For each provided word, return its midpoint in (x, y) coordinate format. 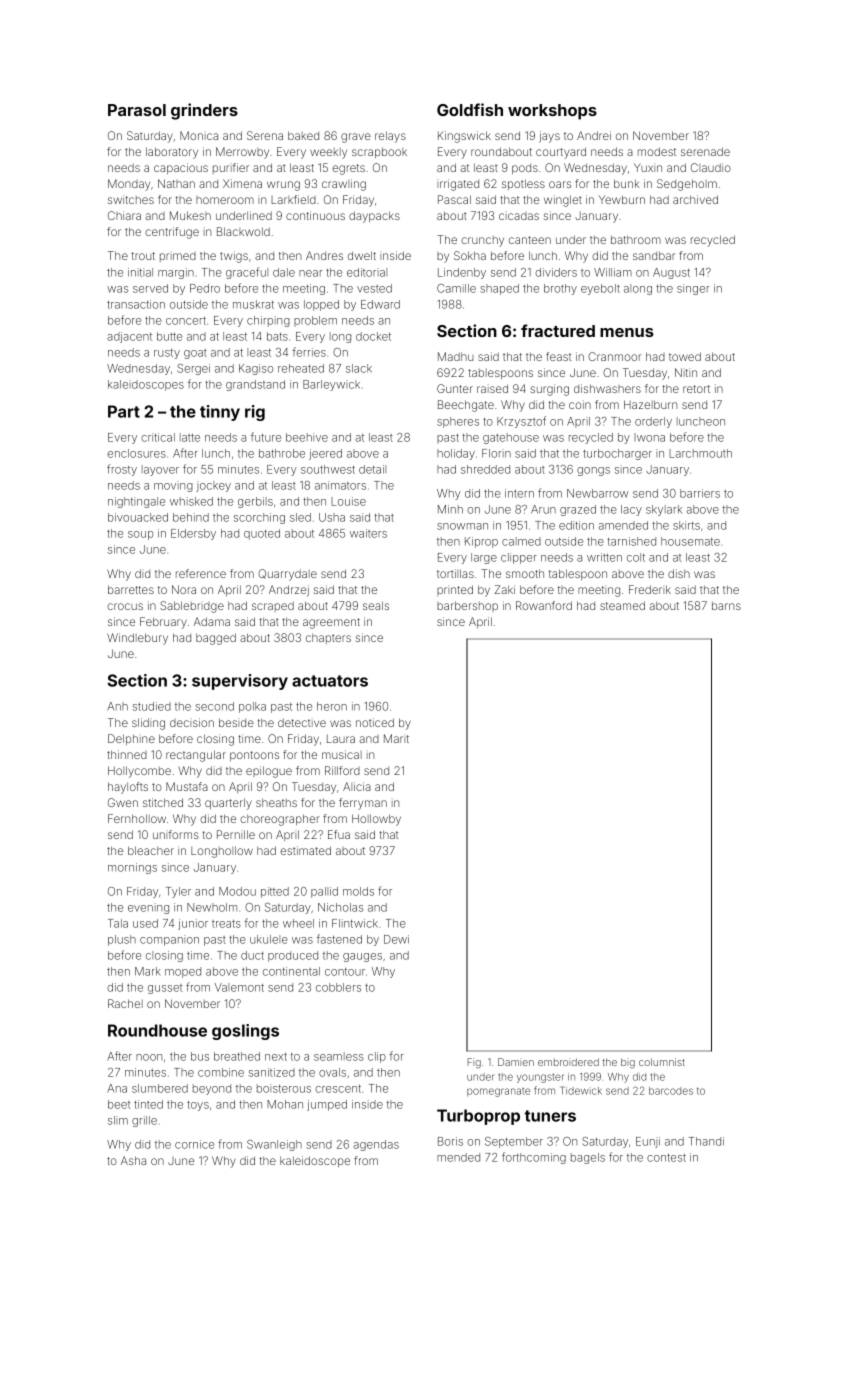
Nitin (686, 372)
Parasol (137, 110)
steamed (622, 605)
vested (374, 288)
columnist (662, 1062)
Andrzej (289, 591)
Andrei (594, 135)
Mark (148, 971)
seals (376, 605)
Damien (516, 1062)
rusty (167, 354)
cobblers (338, 987)
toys (198, 1106)
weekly (328, 153)
